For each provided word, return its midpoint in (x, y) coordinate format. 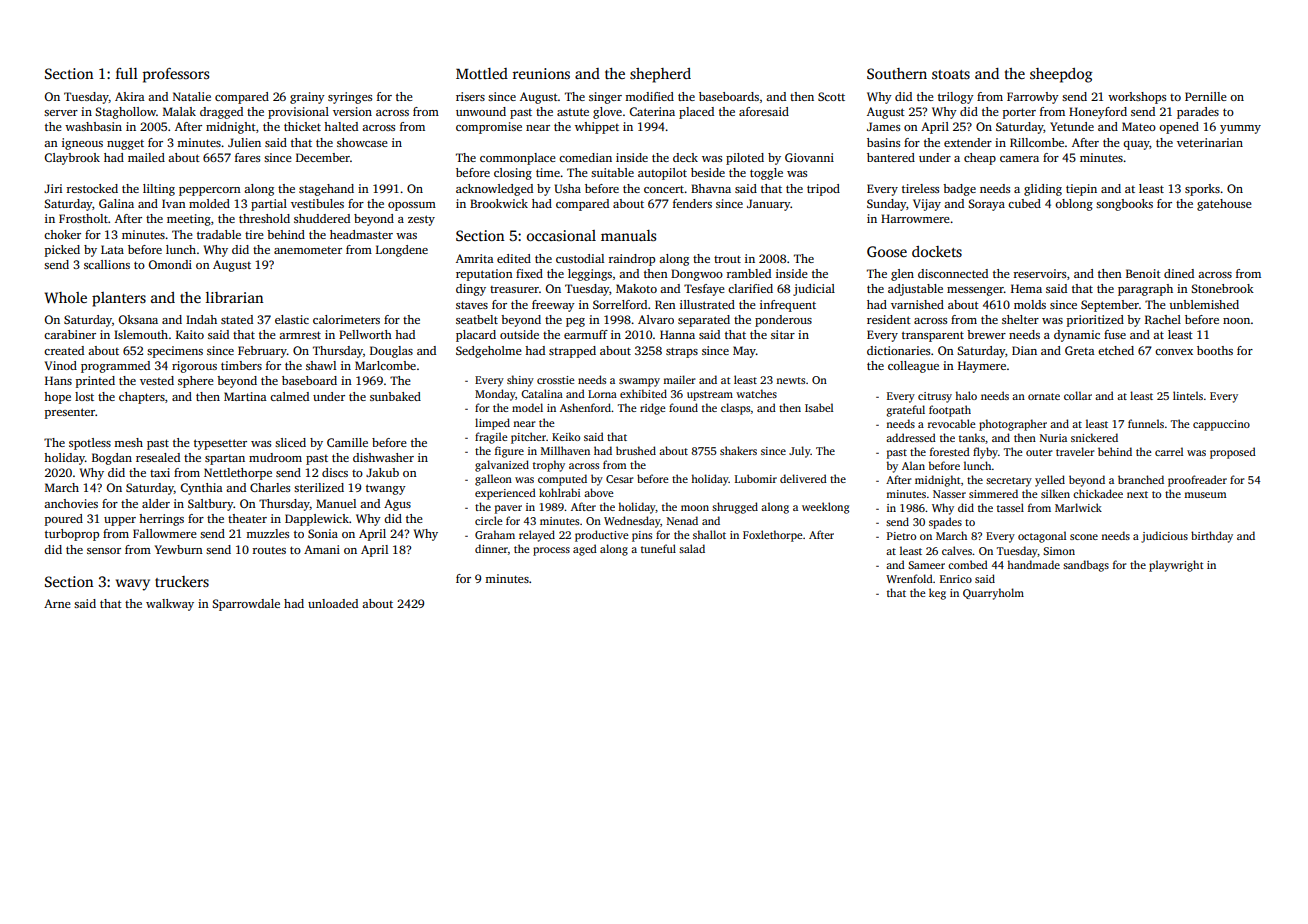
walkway (170, 605)
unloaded (333, 603)
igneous (82, 144)
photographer (1013, 425)
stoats (951, 74)
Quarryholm (993, 594)
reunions (541, 73)
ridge (652, 409)
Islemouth (141, 334)
